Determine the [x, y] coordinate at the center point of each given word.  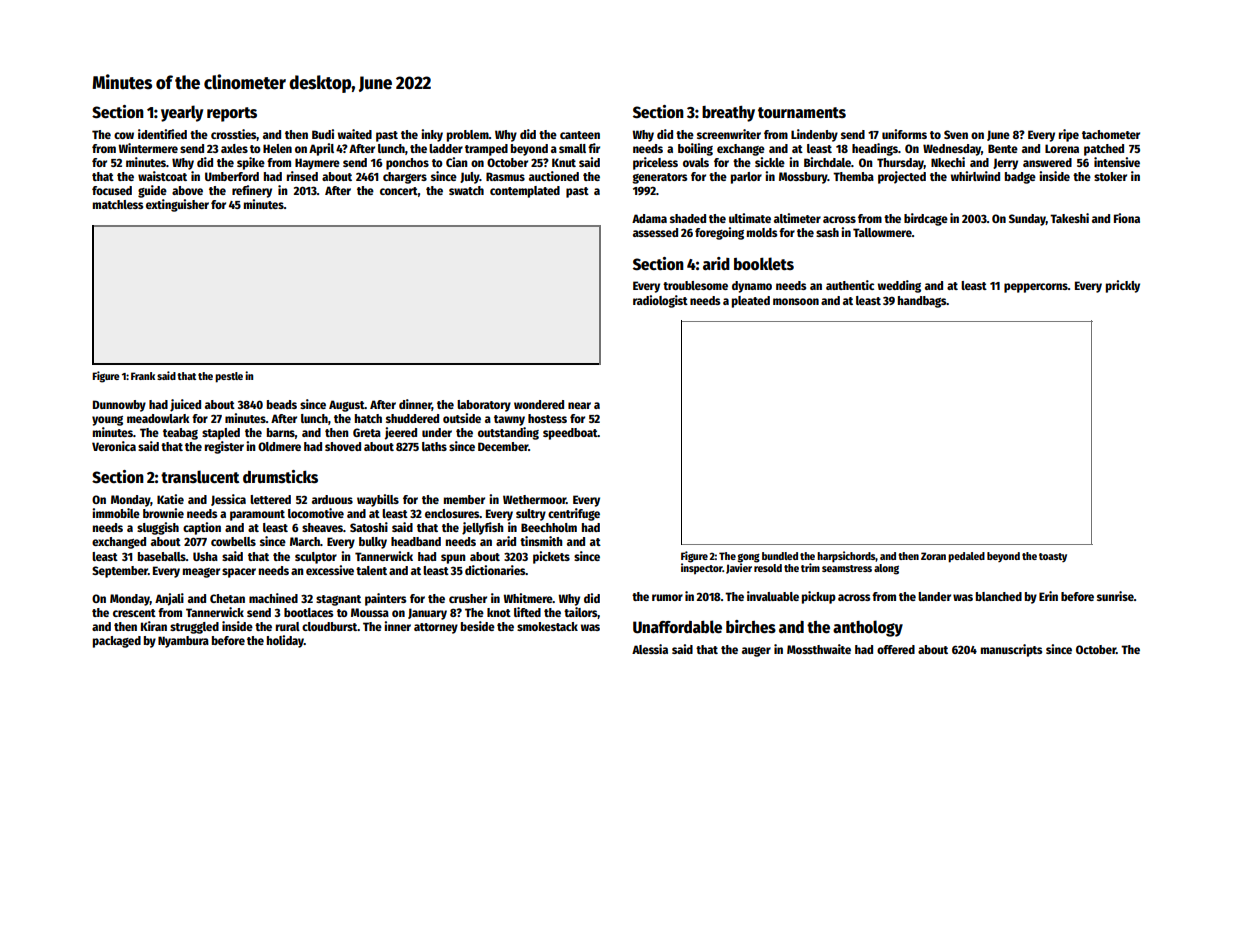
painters [385, 599]
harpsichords [846, 557]
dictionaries [495, 570]
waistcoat [162, 176]
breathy [728, 114]
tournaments [802, 113]
